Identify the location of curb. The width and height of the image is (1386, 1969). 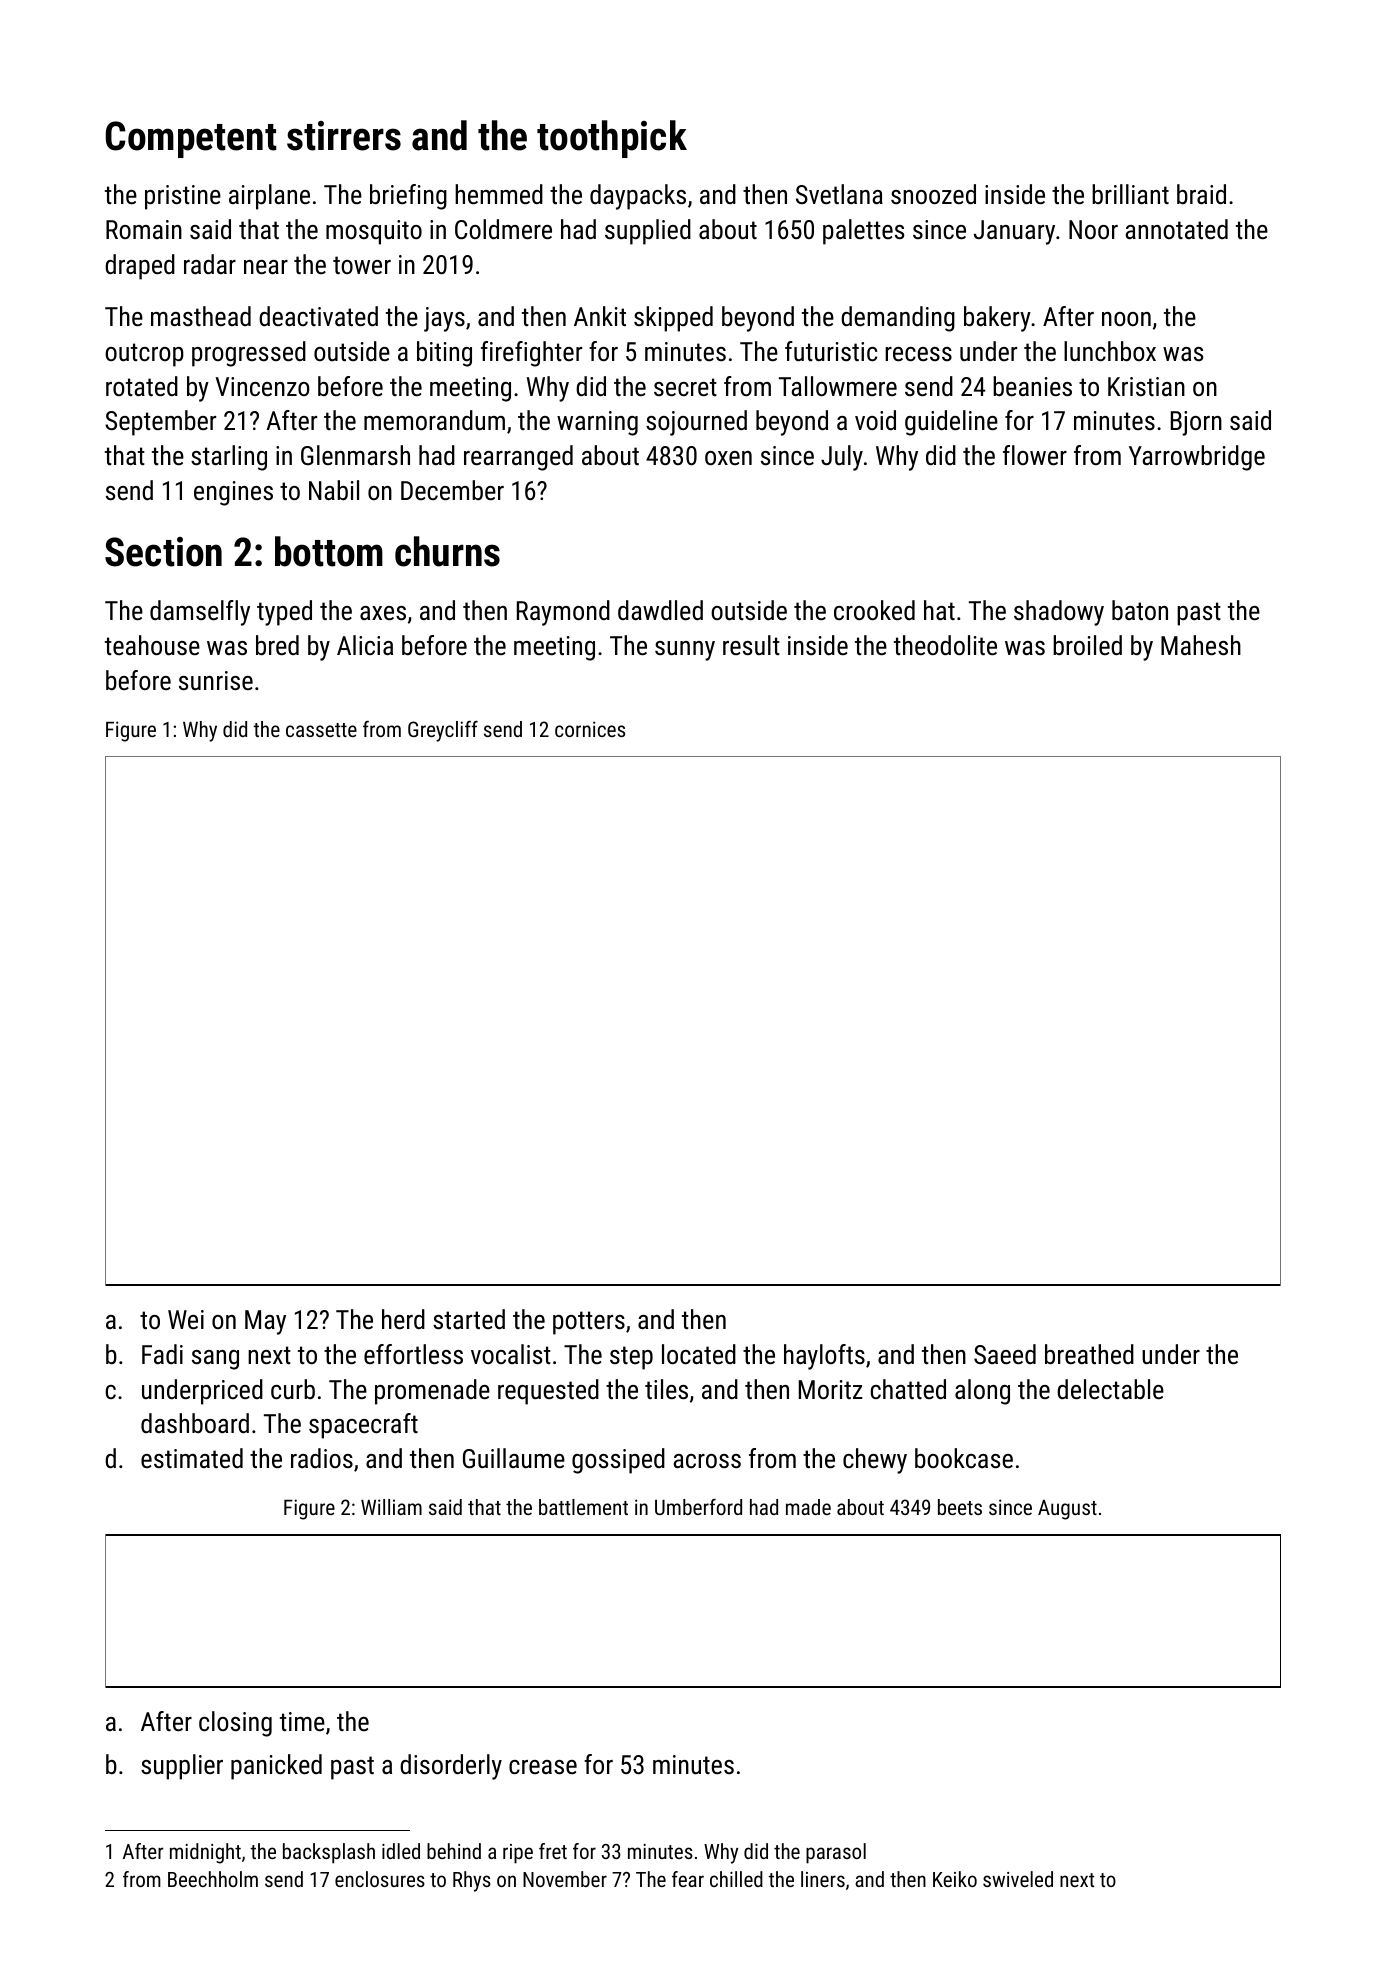
(293, 1389).
